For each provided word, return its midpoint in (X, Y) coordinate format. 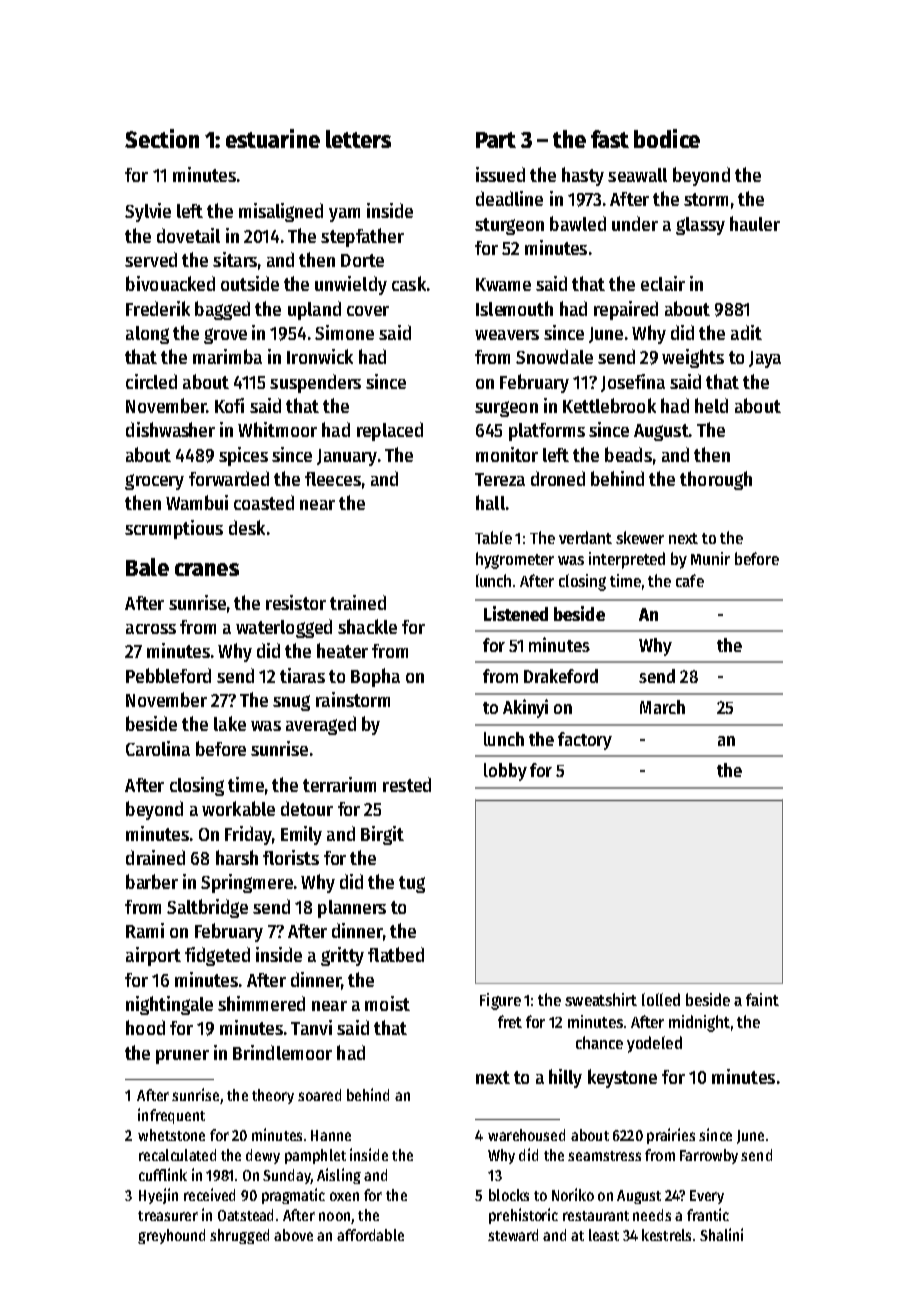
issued (500, 174)
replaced (390, 431)
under (635, 223)
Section (162, 138)
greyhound (171, 1236)
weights (693, 358)
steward (513, 1235)
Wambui (197, 502)
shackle (367, 626)
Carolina (158, 748)
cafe (690, 580)
